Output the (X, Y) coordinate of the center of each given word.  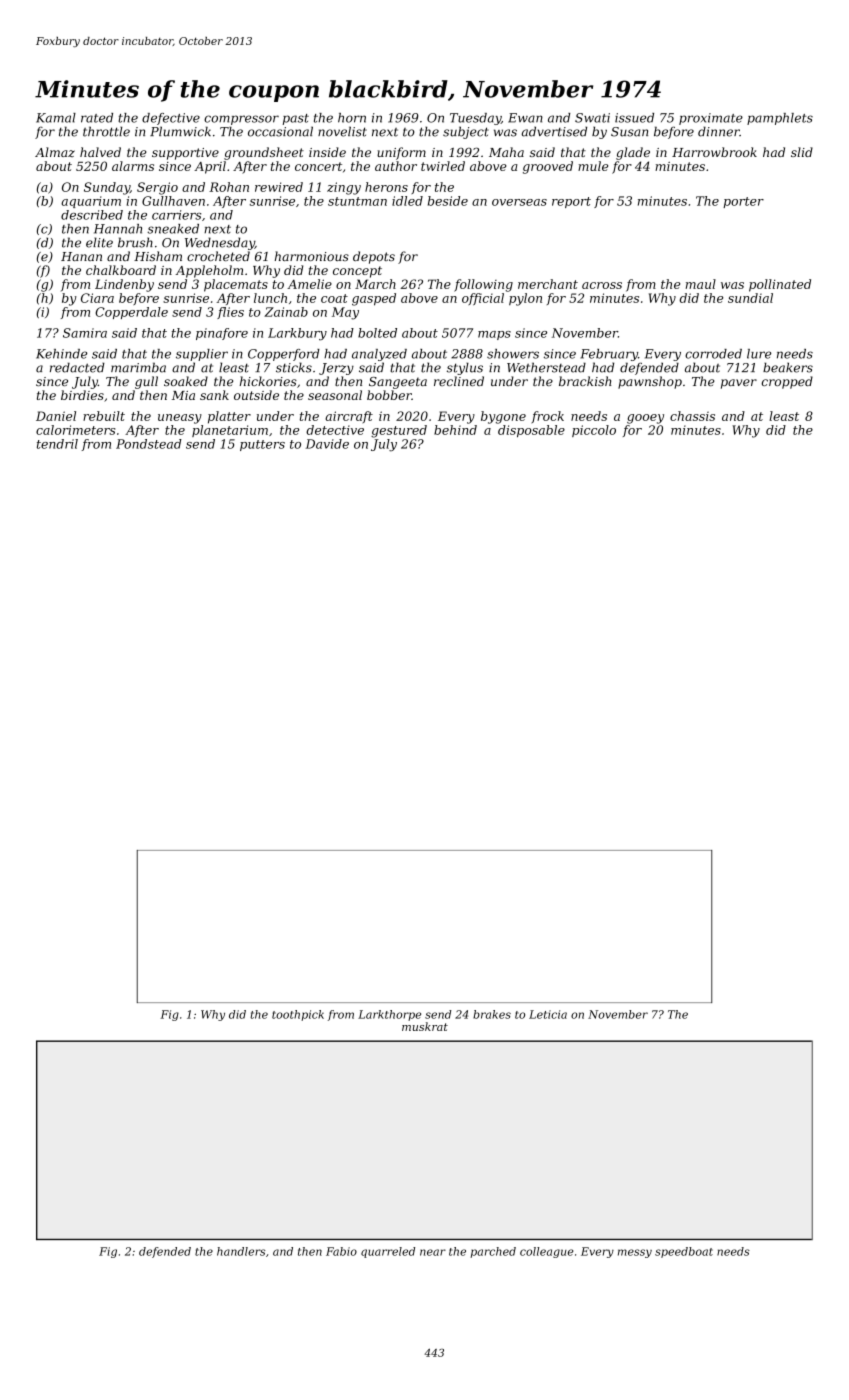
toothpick (298, 1015)
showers (513, 354)
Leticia (548, 1014)
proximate (711, 119)
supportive (185, 154)
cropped (787, 382)
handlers (241, 1251)
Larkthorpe (389, 1015)
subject (466, 132)
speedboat (684, 1252)
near (433, 1252)
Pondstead (149, 444)
